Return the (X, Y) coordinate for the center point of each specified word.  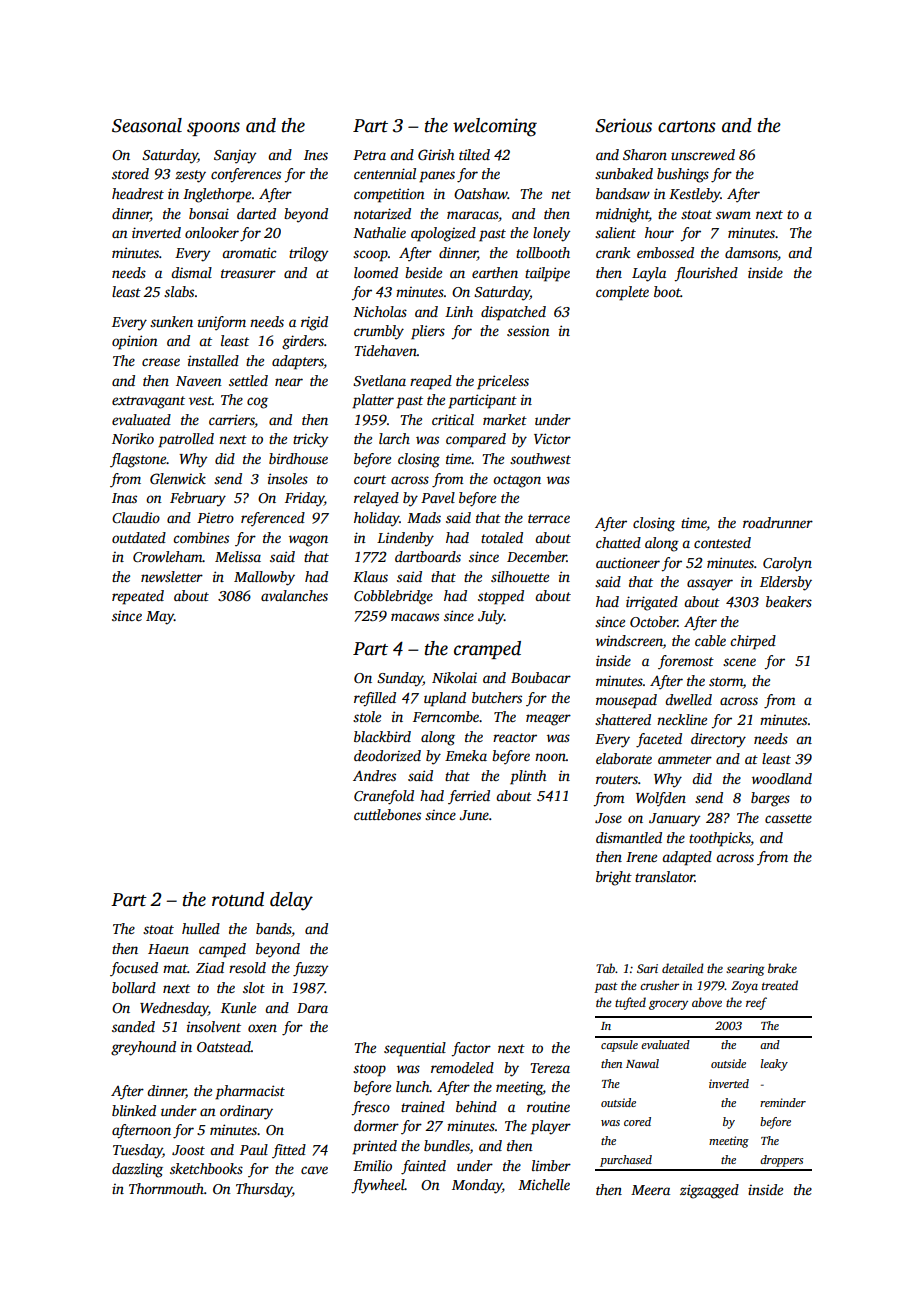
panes (437, 177)
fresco (370, 1108)
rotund (238, 899)
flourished (706, 274)
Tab (605, 968)
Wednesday (174, 1009)
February (198, 499)
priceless (503, 382)
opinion (135, 342)
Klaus (370, 576)
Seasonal (147, 125)
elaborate (624, 758)
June (474, 815)
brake (782, 968)
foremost (686, 662)
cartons (687, 127)
